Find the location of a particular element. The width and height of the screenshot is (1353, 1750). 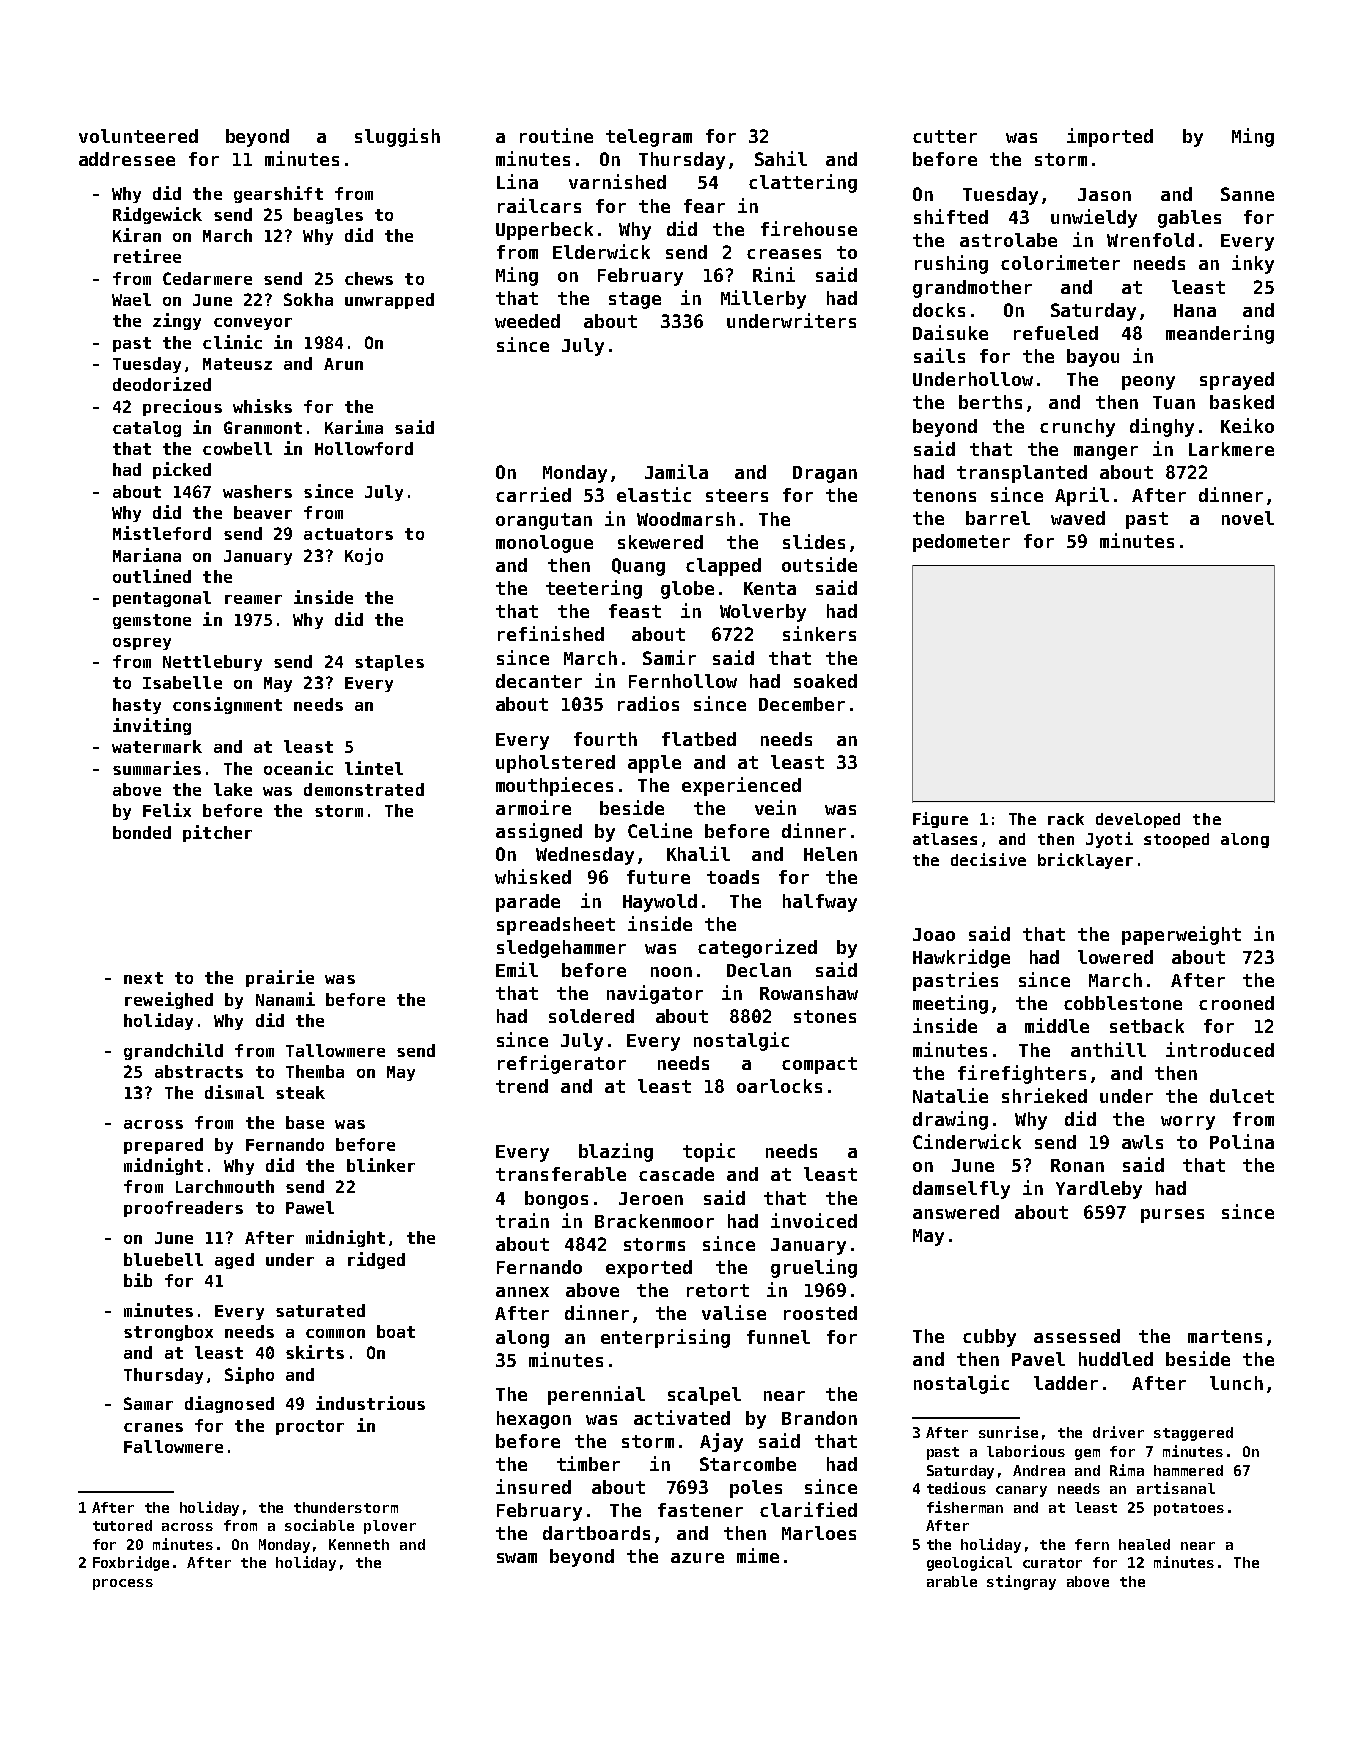

railcars is located at coordinates (539, 205).
